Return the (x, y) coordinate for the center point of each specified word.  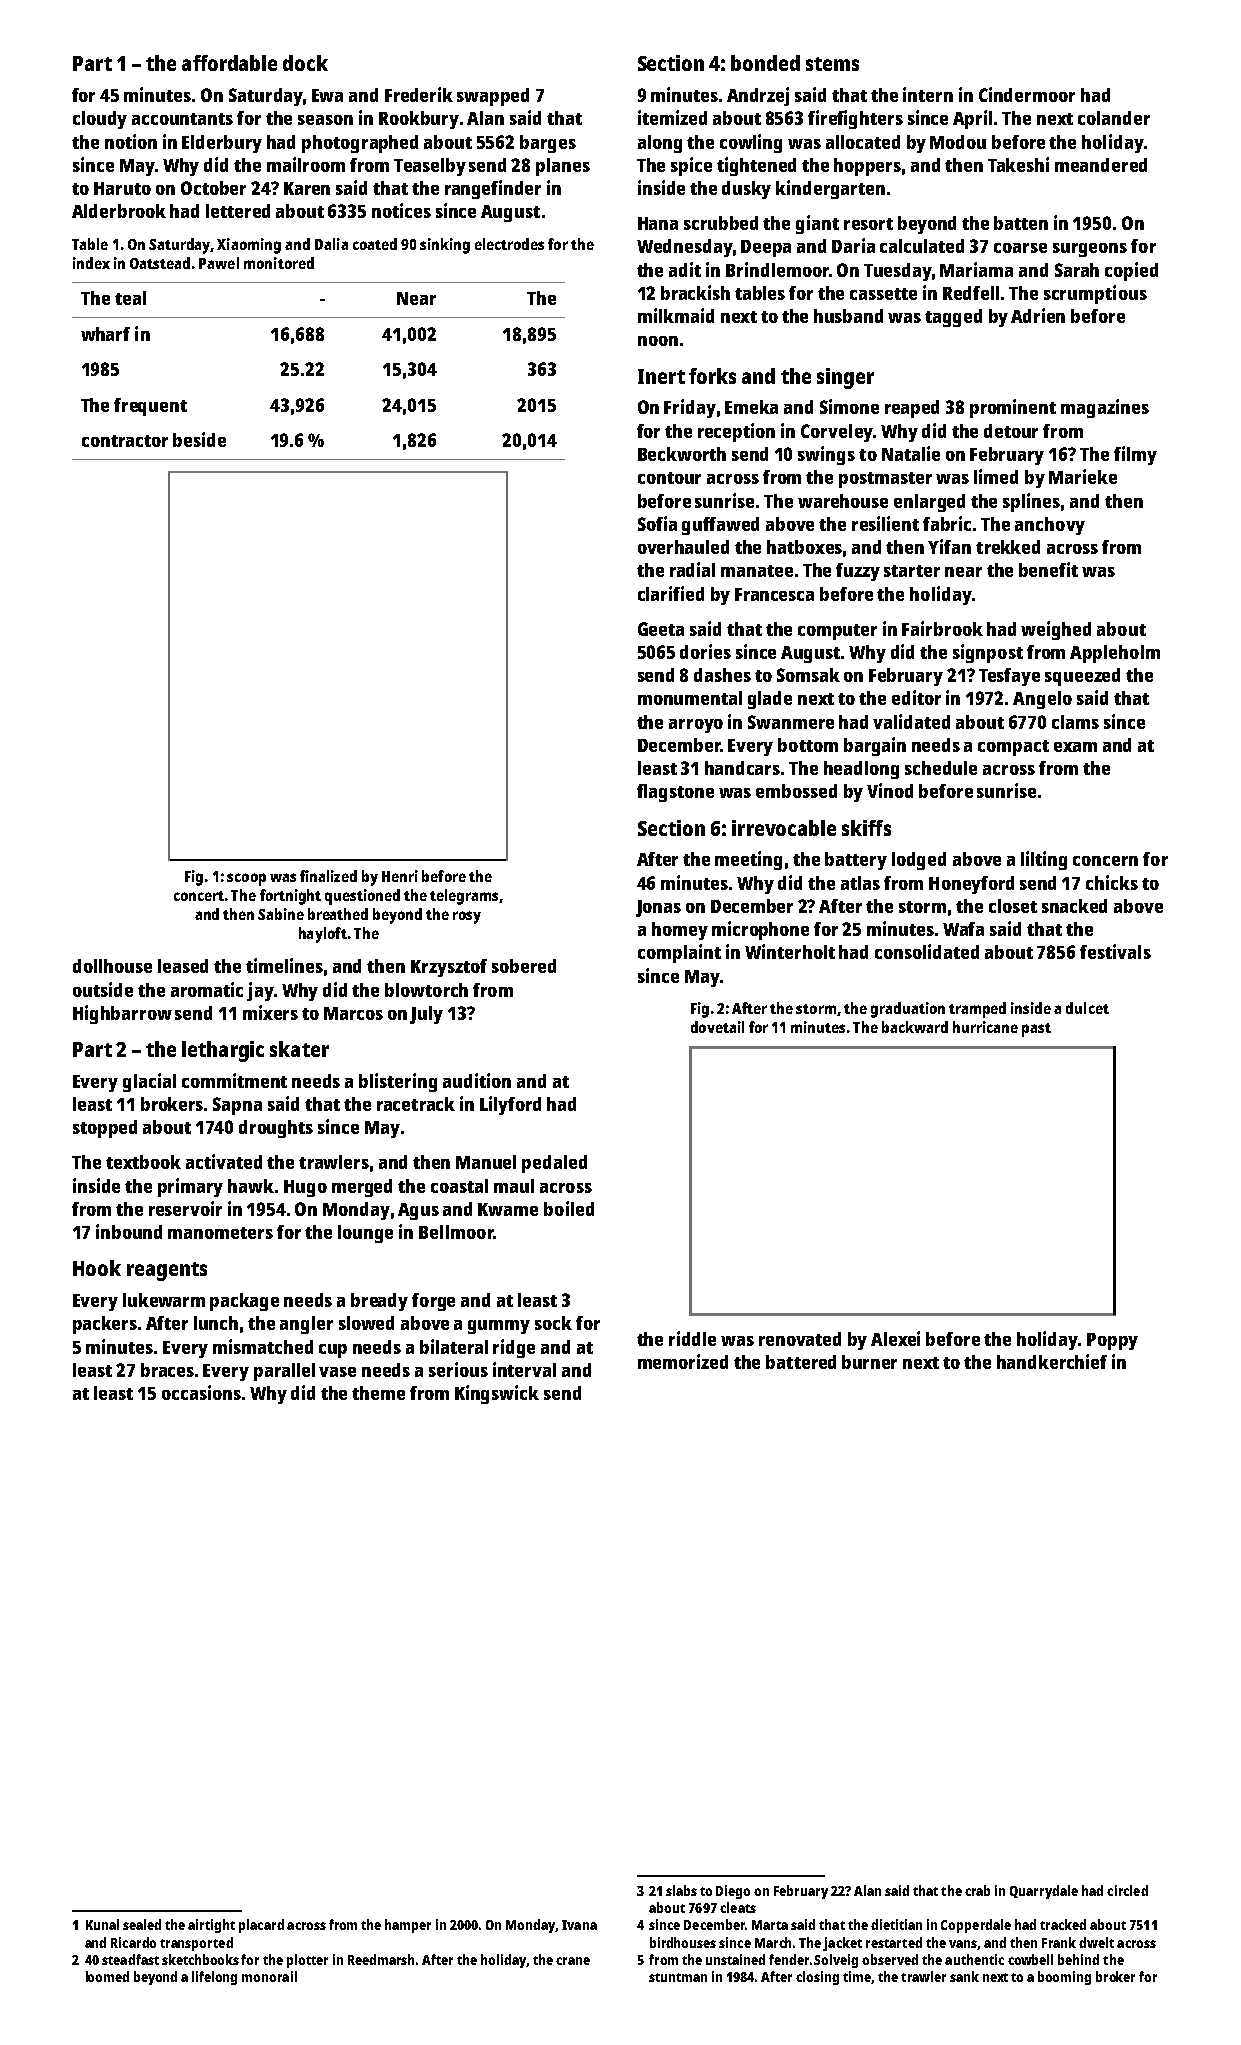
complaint (679, 953)
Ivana (579, 1925)
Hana (658, 223)
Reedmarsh (381, 1959)
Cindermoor (1027, 94)
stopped (105, 1129)
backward (915, 1027)
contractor (125, 441)
